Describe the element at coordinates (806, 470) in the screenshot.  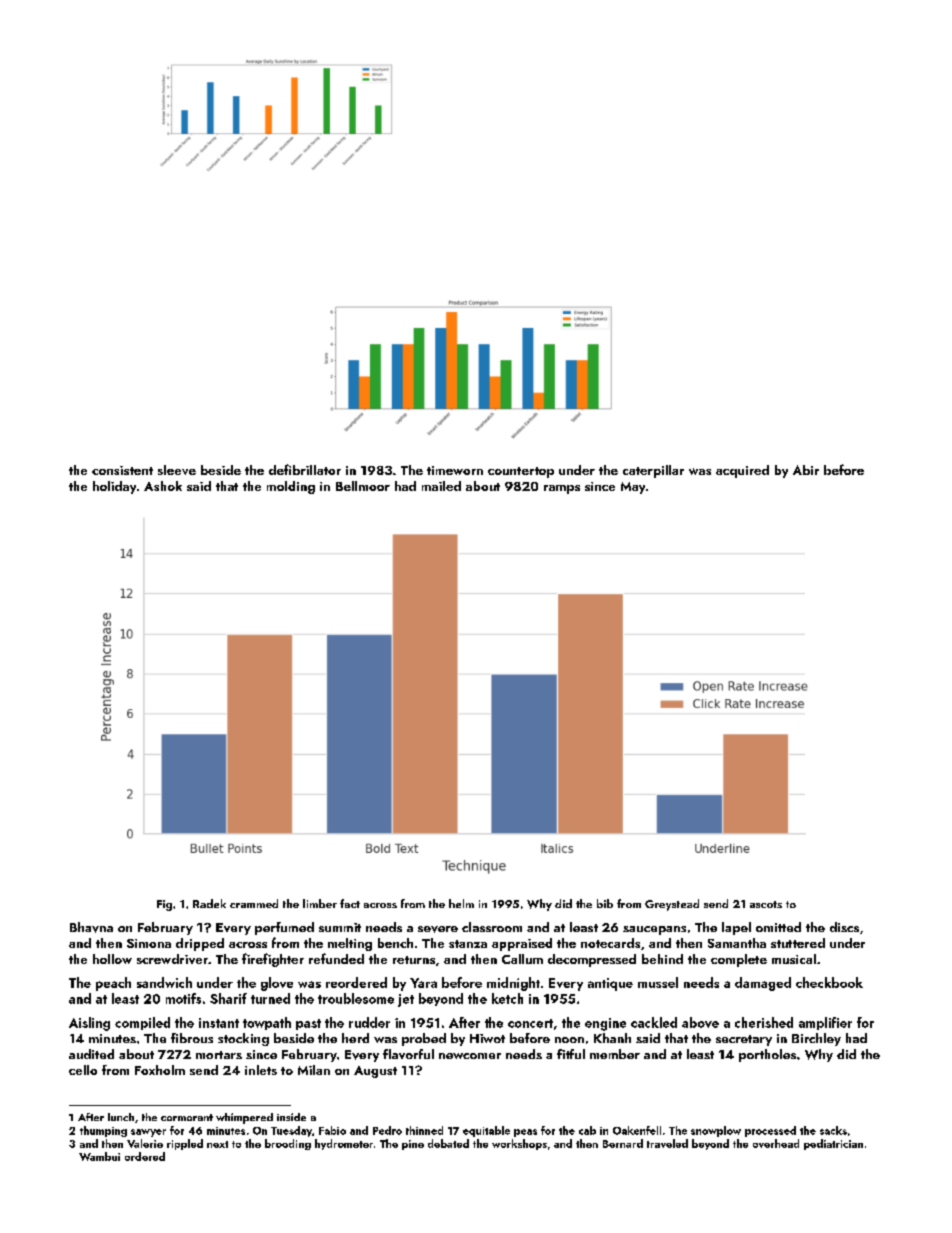
I see `Abir` at that location.
